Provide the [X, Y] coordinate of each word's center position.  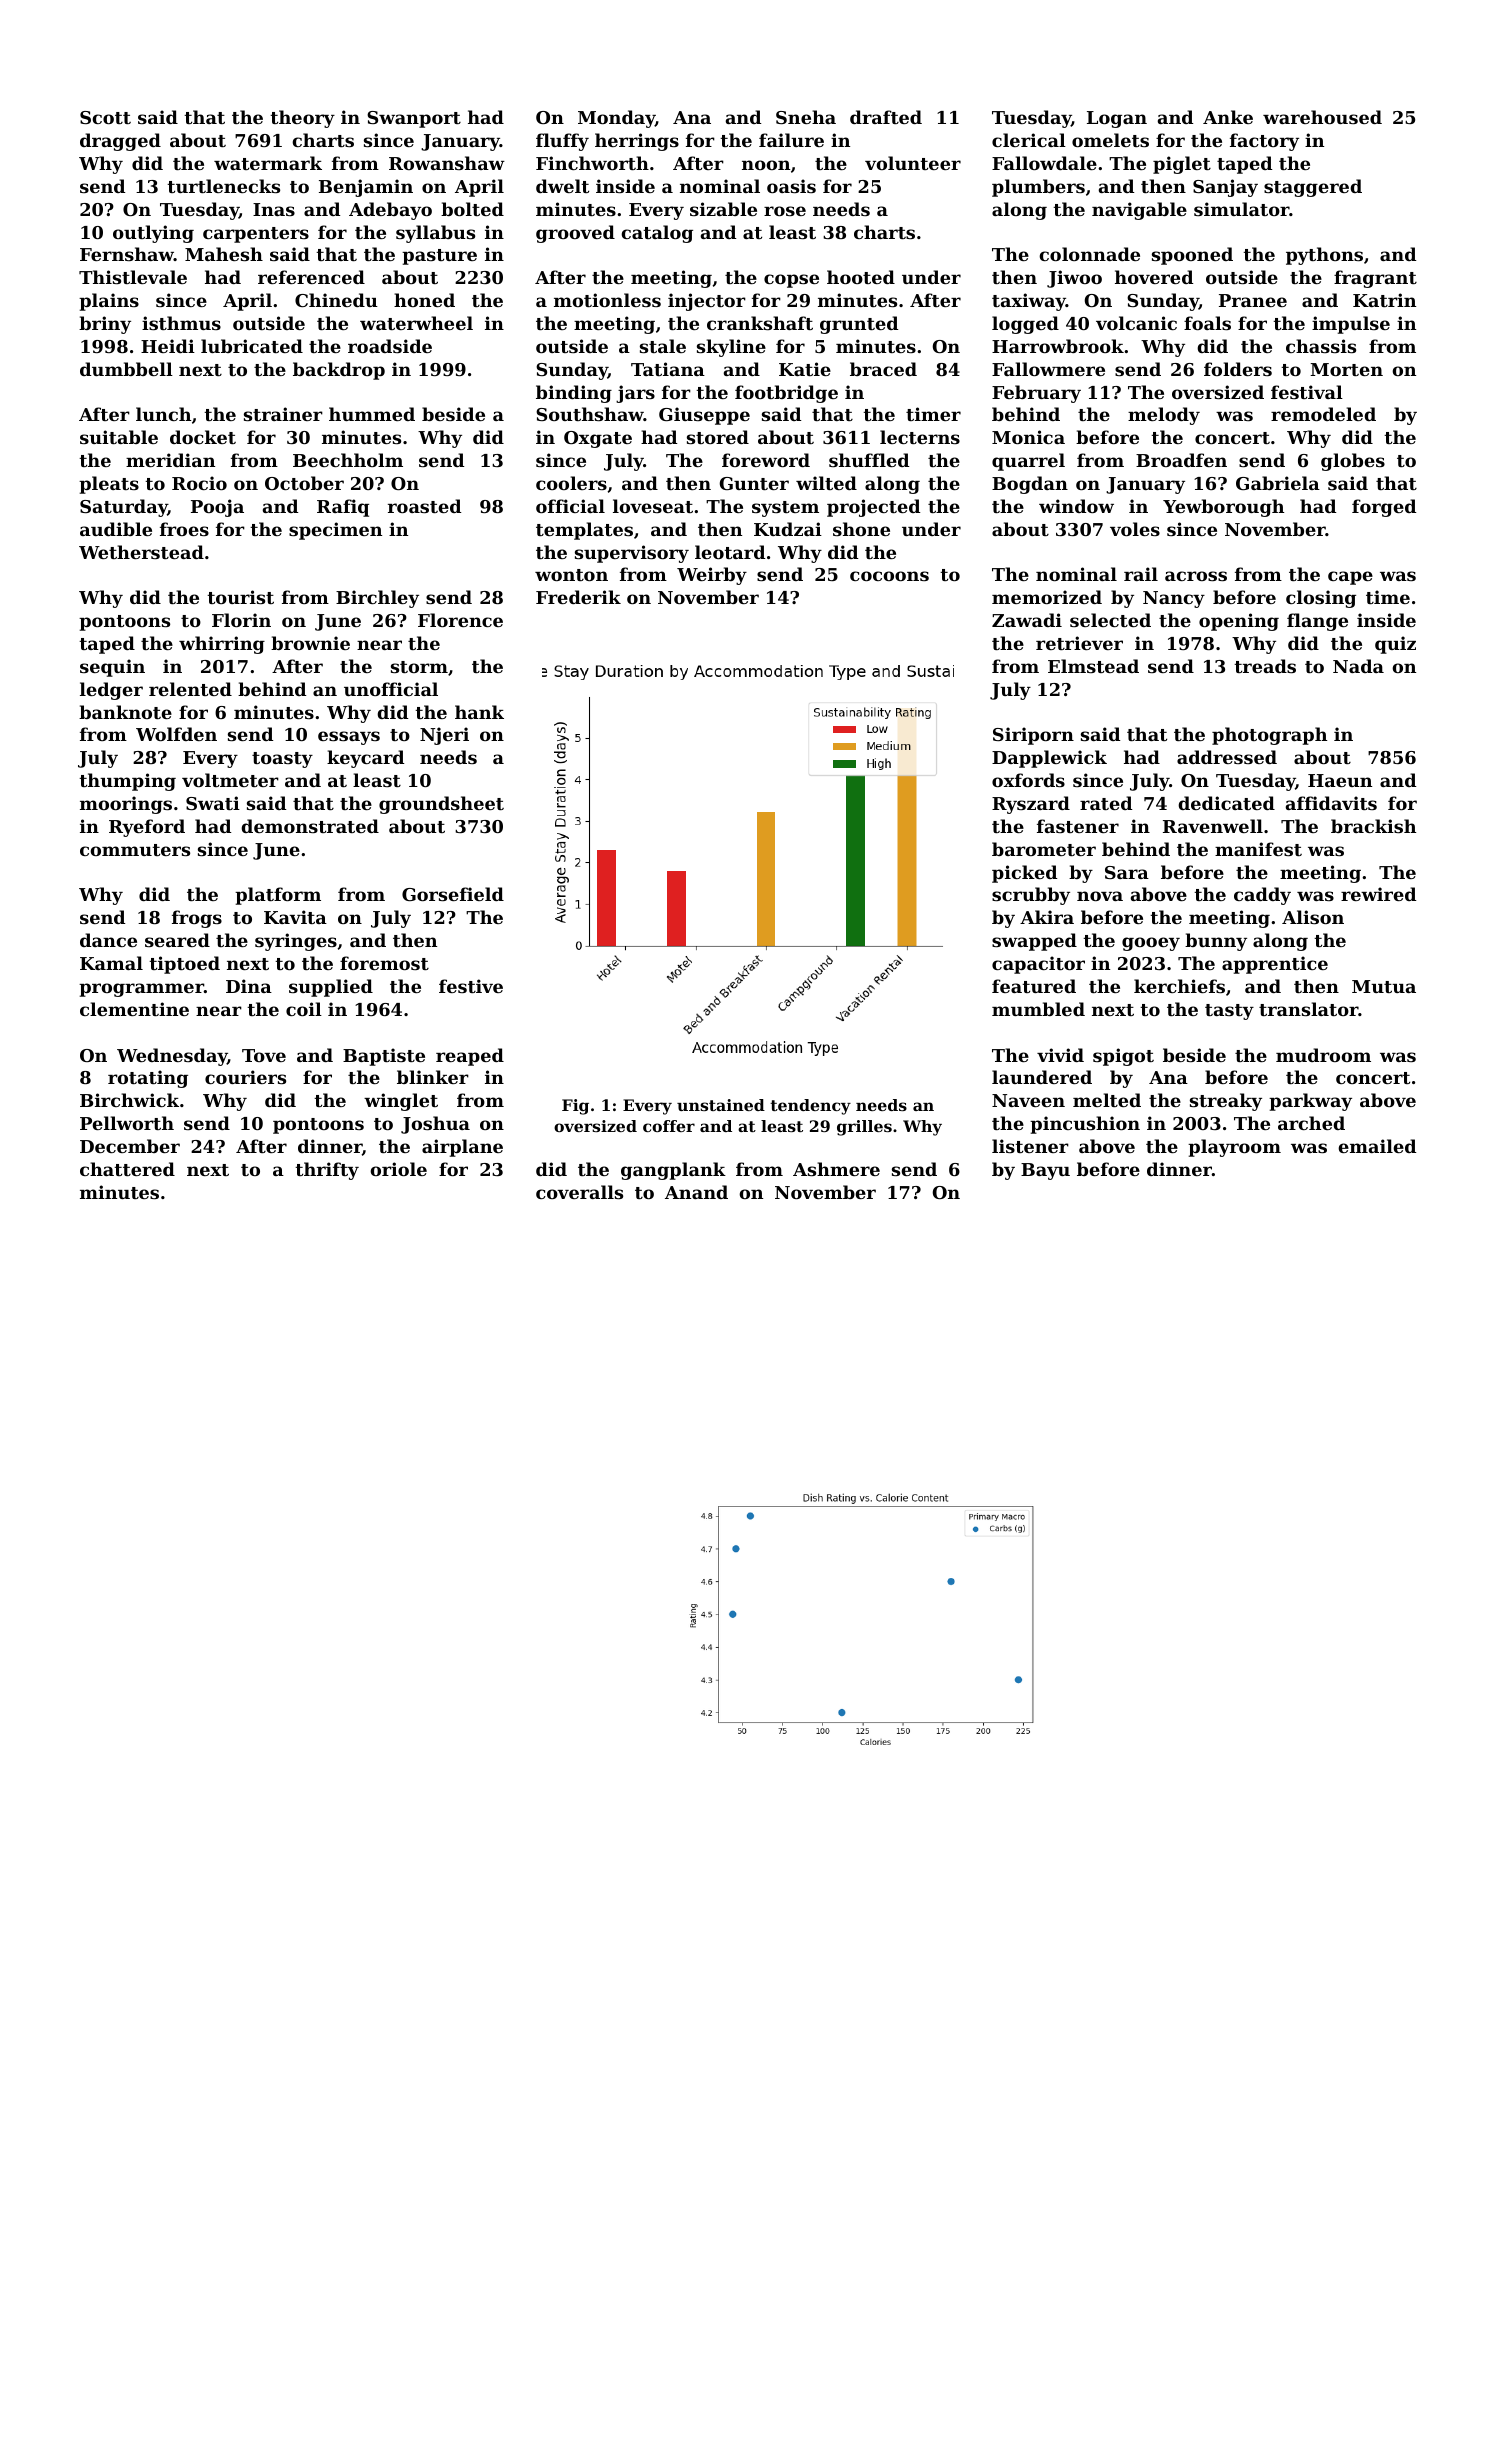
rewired [1378, 894]
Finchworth [592, 163]
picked [1024, 874]
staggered [1313, 188]
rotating [148, 1079]
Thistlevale [133, 277]
